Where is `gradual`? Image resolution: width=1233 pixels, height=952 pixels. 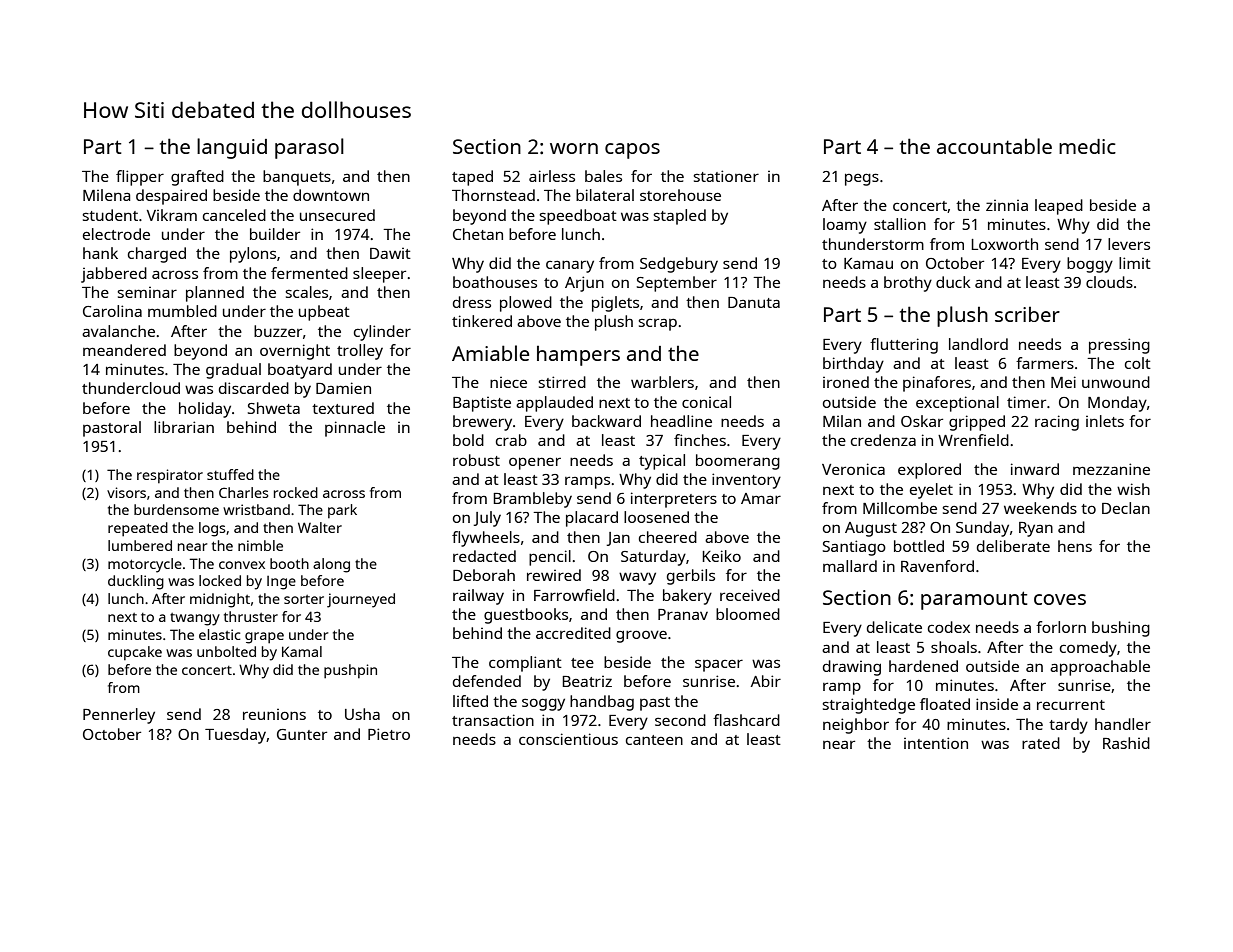 gradual is located at coordinates (233, 371).
